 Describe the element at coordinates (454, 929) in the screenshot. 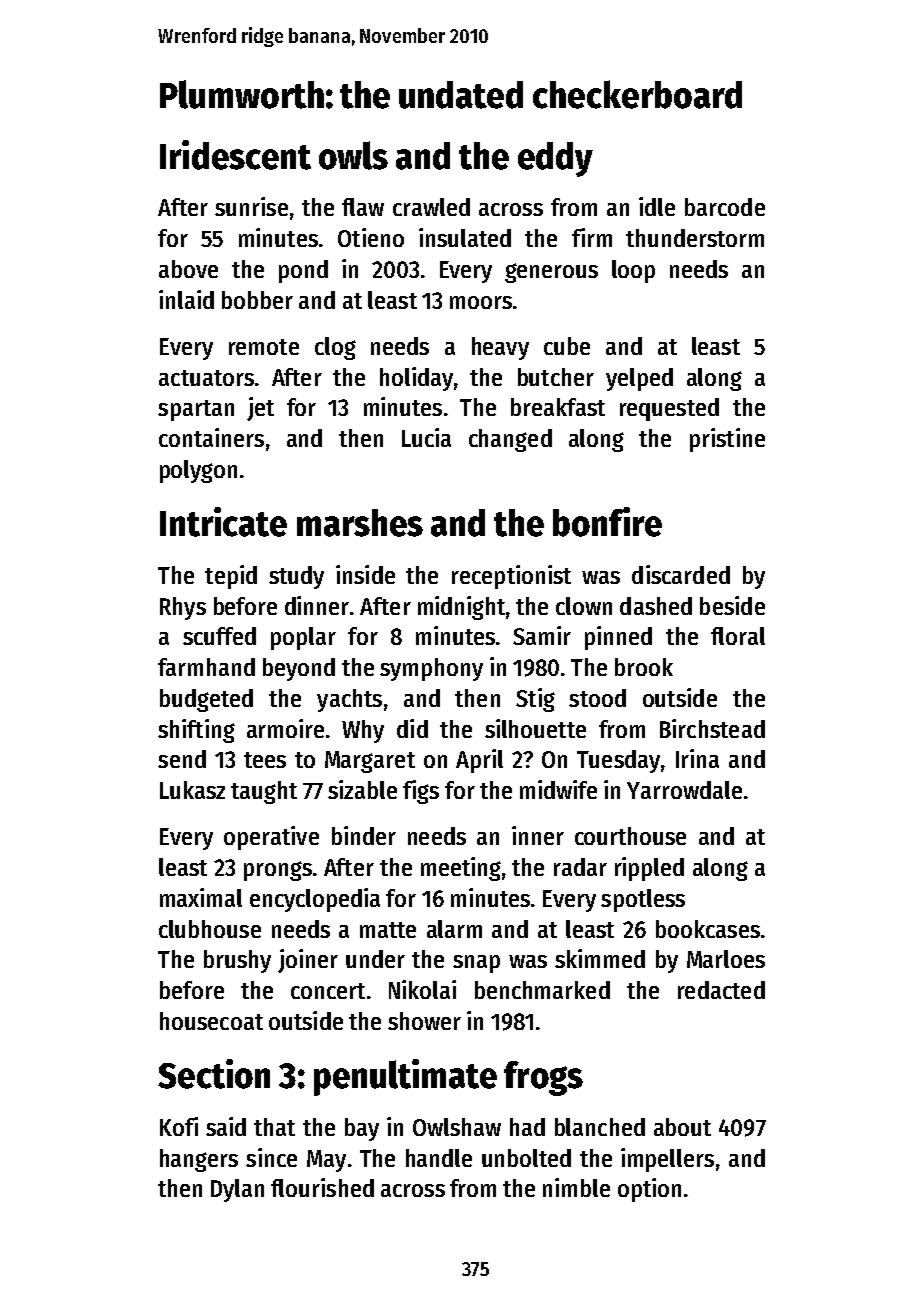

I see `alarm` at that location.
